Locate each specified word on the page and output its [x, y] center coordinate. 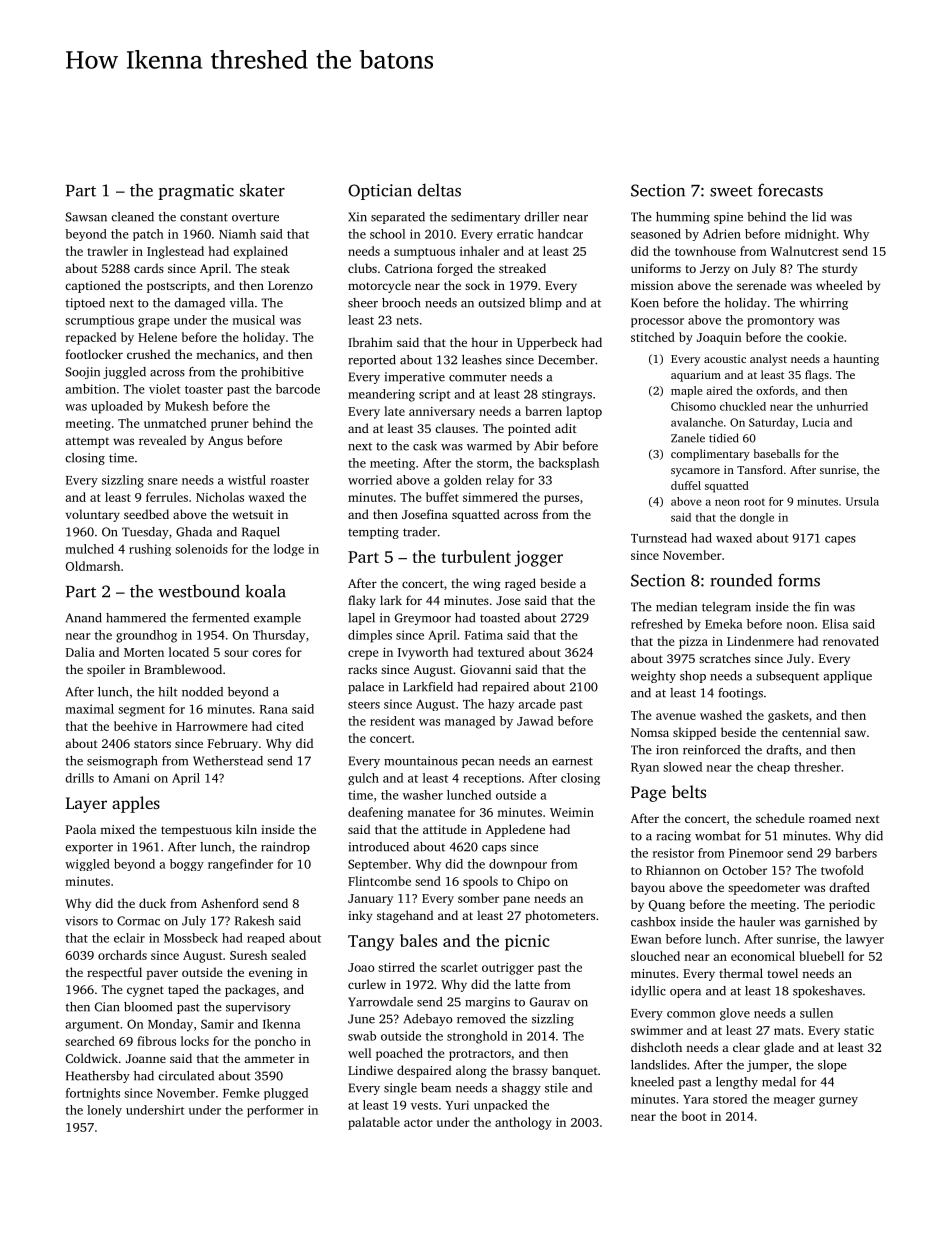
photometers [560, 916]
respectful [114, 973]
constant [204, 217]
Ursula [862, 501]
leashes [482, 360]
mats [787, 1031]
